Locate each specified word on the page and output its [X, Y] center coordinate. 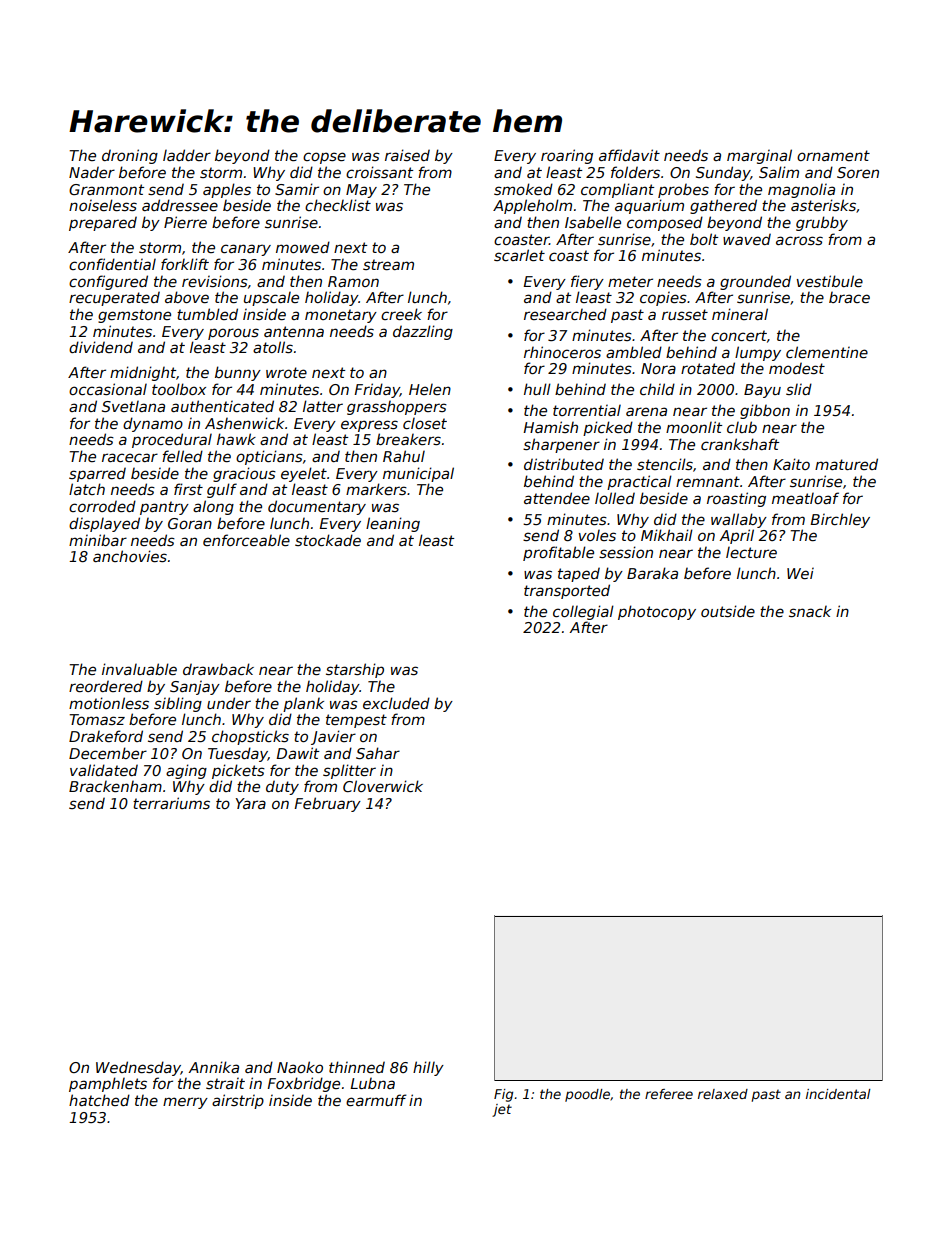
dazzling [423, 332]
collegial [583, 612]
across [799, 240]
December [108, 753]
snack [810, 611]
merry [185, 1103]
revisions [215, 281]
